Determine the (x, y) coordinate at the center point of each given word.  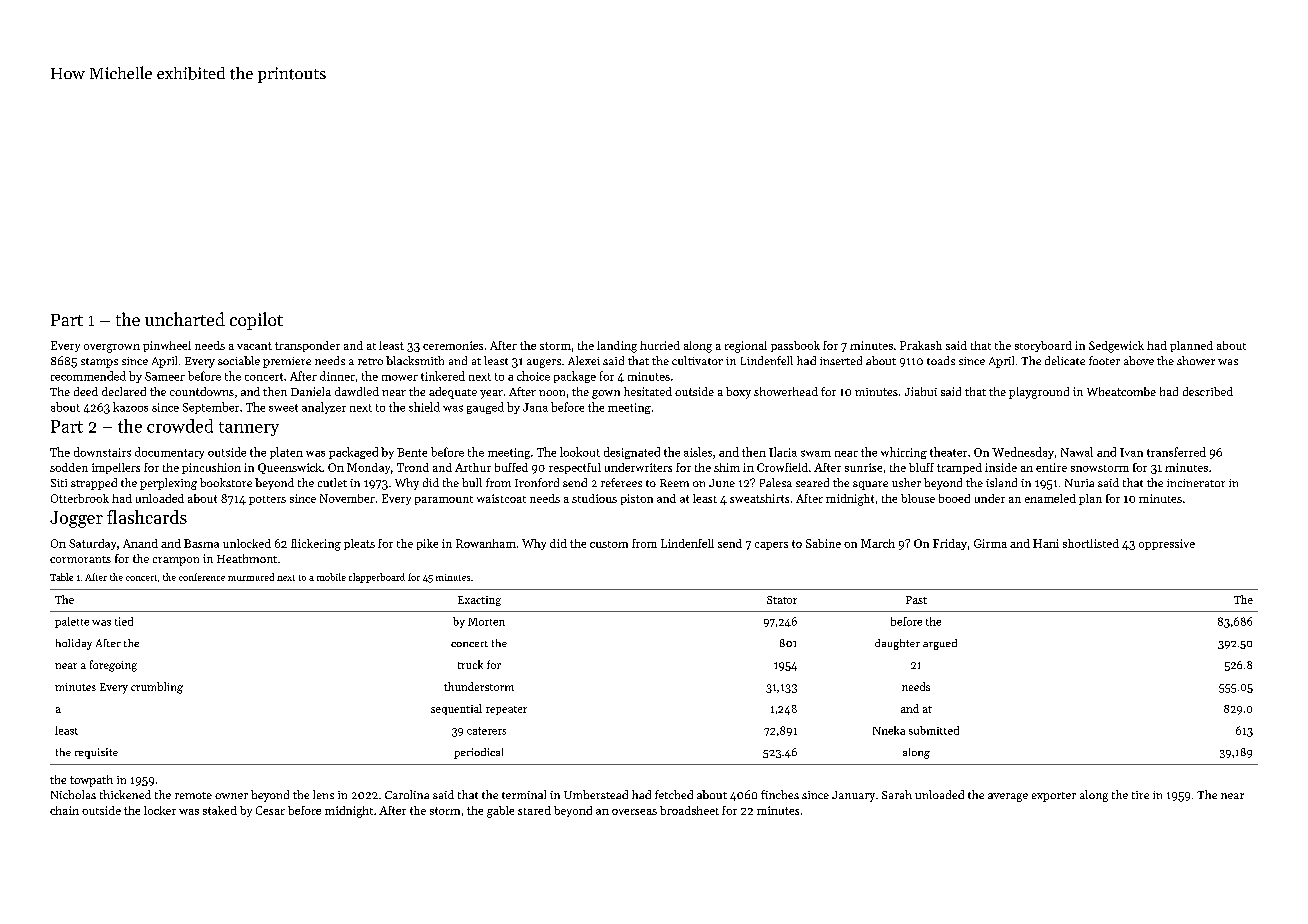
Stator (782, 600)
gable (500, 812)
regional (746, 347)
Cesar (270, 810)
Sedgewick (1116, 347)
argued (940, 644)
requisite (96, 753)
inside (1001, 467)
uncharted (185, 319)
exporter (1054, 797)
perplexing (168, 484)
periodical (478, 753)
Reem (674, 483)
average (1008, 797)
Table (61, 577)
